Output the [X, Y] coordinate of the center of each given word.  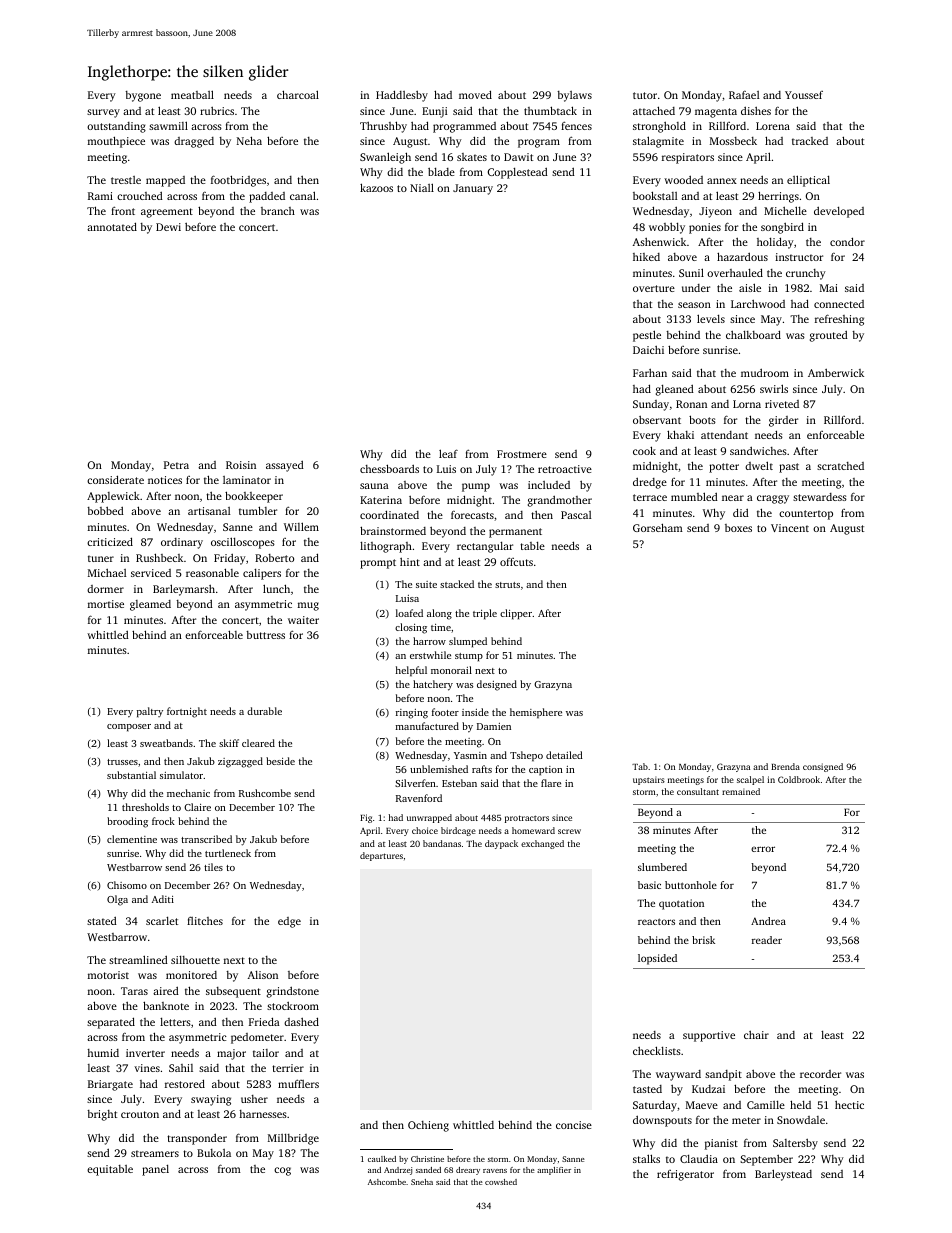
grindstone [293, 992]
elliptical [808, 181]
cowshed [501, 1182]
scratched [840, 466]
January [473, 189]
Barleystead [783, 1175]
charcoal [298, 94]
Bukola [214, 1153]
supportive [709, 1036]
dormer [105, 589]
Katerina [381, 500]
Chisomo [127, 885]
